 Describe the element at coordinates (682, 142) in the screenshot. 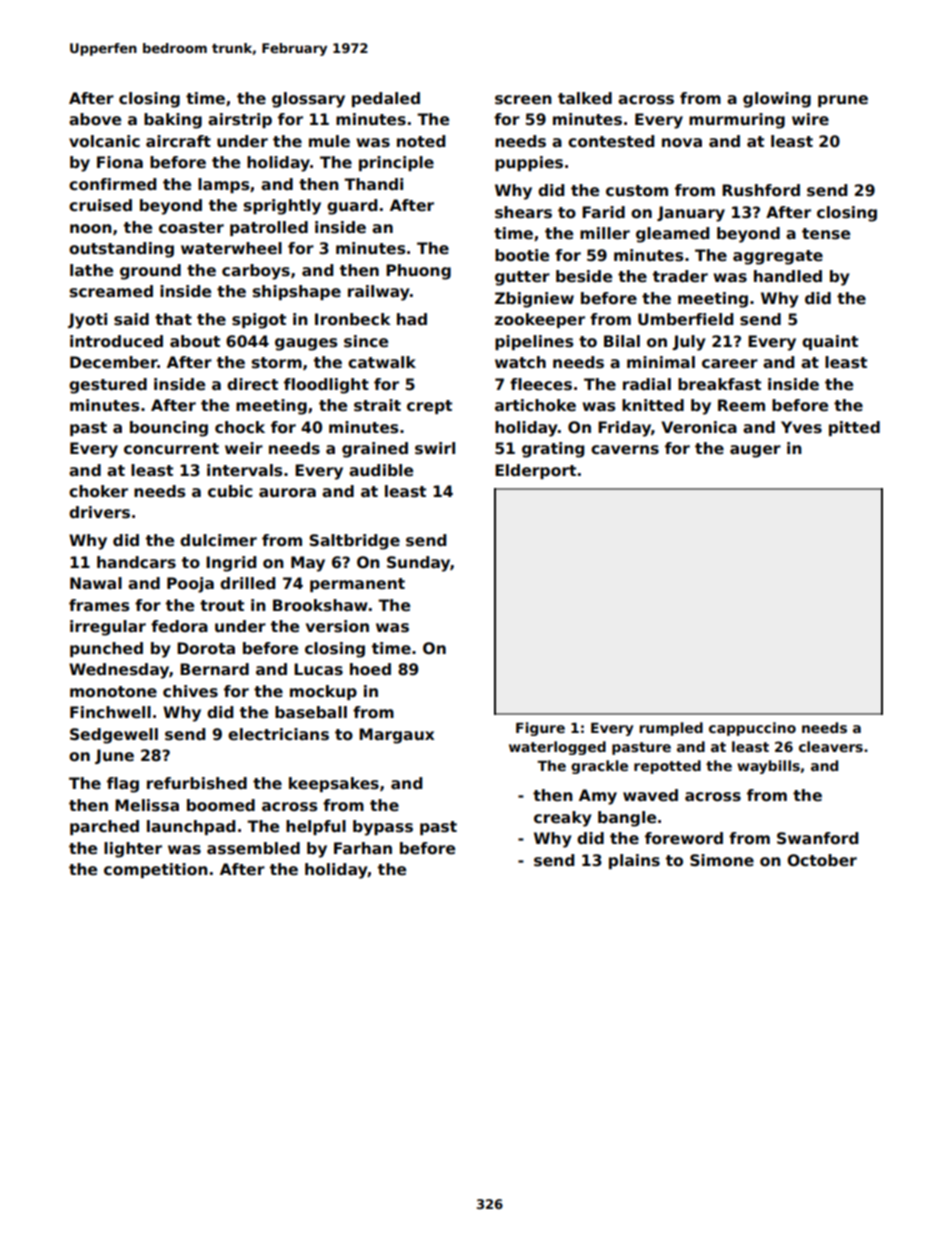

I see `nova` at that location.
